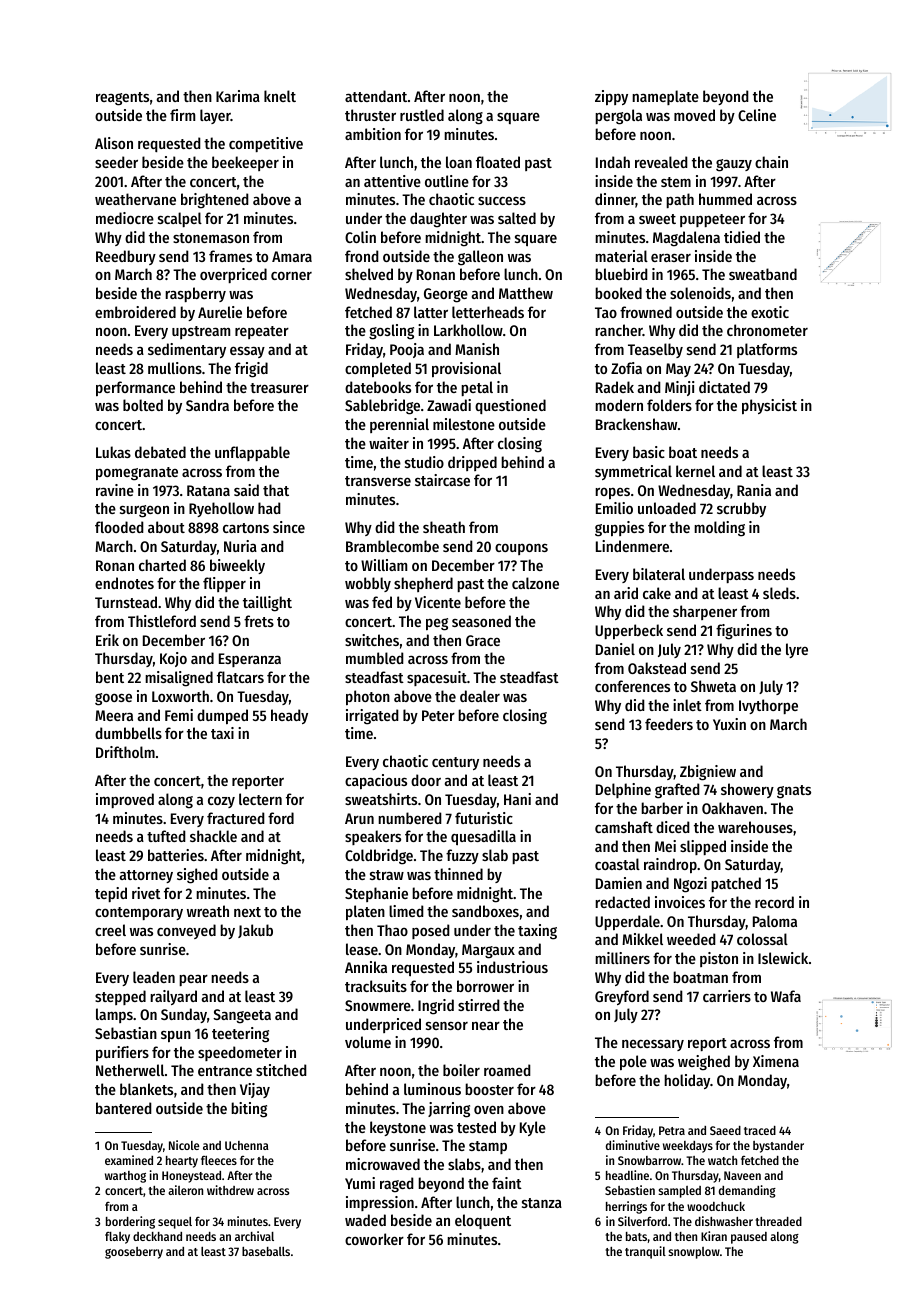  What do you see at coordinates (769, 406) in the screenshot?
I see `physicist` at bounding box center [769, 406].
